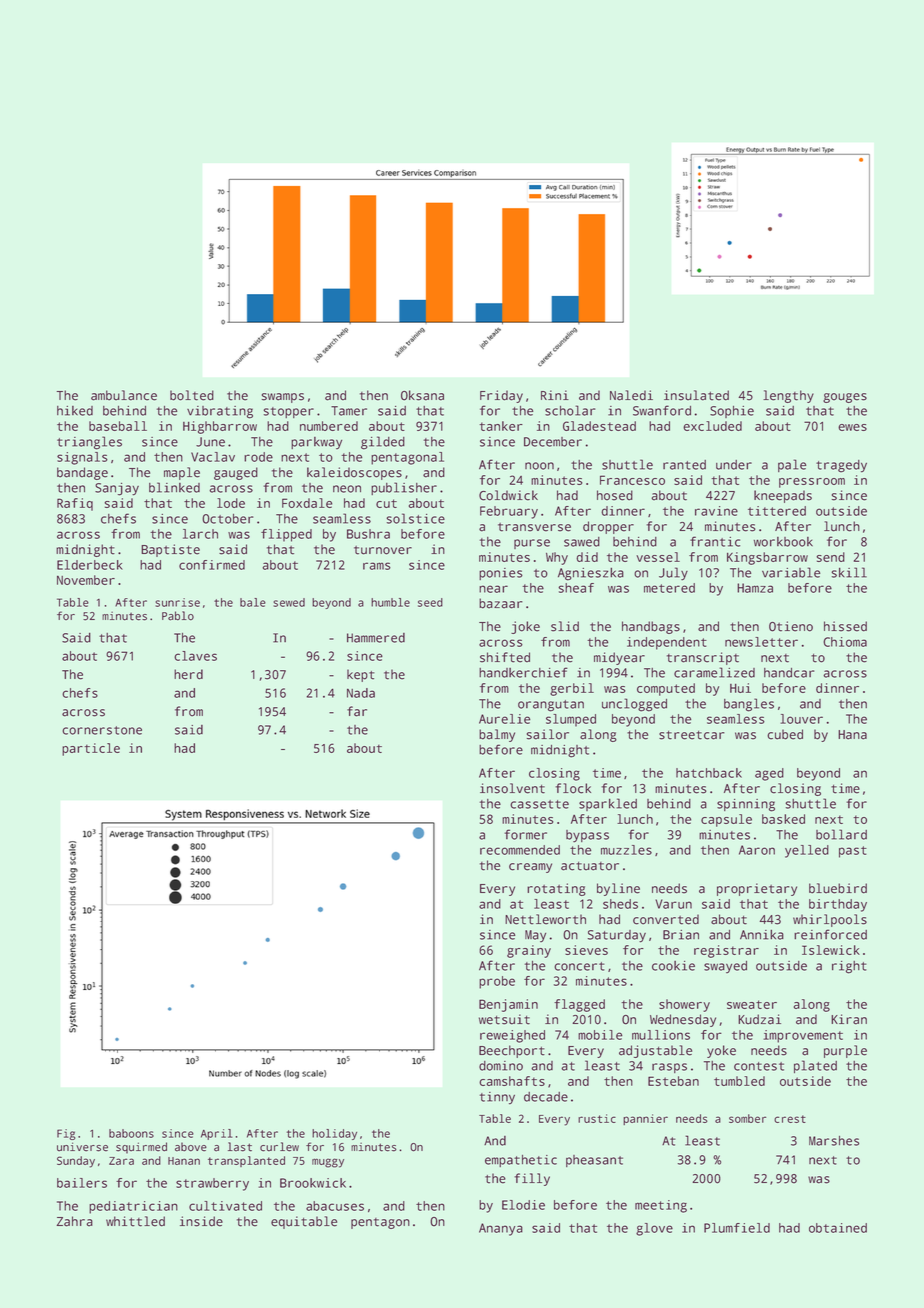 The height and width of the image is (1308, 924). What do you see at coordinates (283, 398) in the image?
I see `swamps` at bounding box center [283, 398].
